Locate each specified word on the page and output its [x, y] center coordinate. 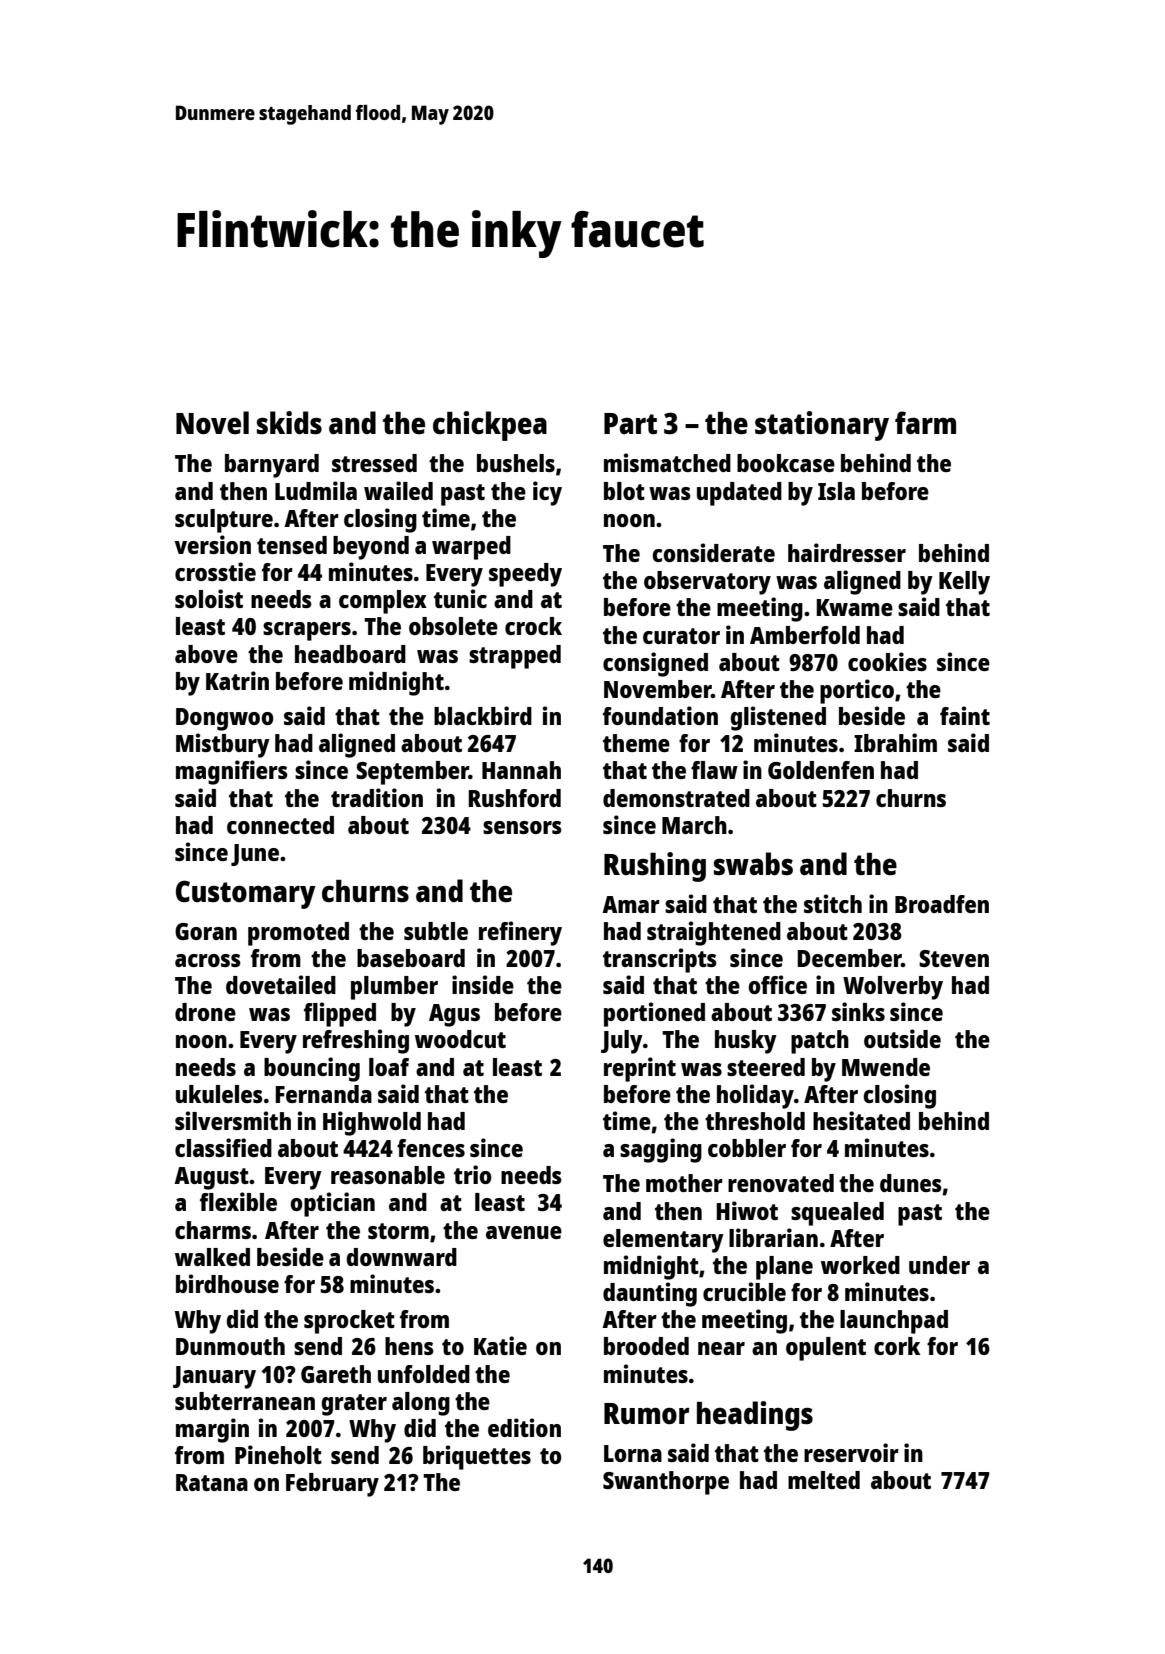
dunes [911, 1183]
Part [630, 423]
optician [332, 1204]
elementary [663, 1241]
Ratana [212, 1482]
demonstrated [676, 798]
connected [280, 825]
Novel [212, 422]
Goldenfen [821, 770]
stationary [822, 426]
